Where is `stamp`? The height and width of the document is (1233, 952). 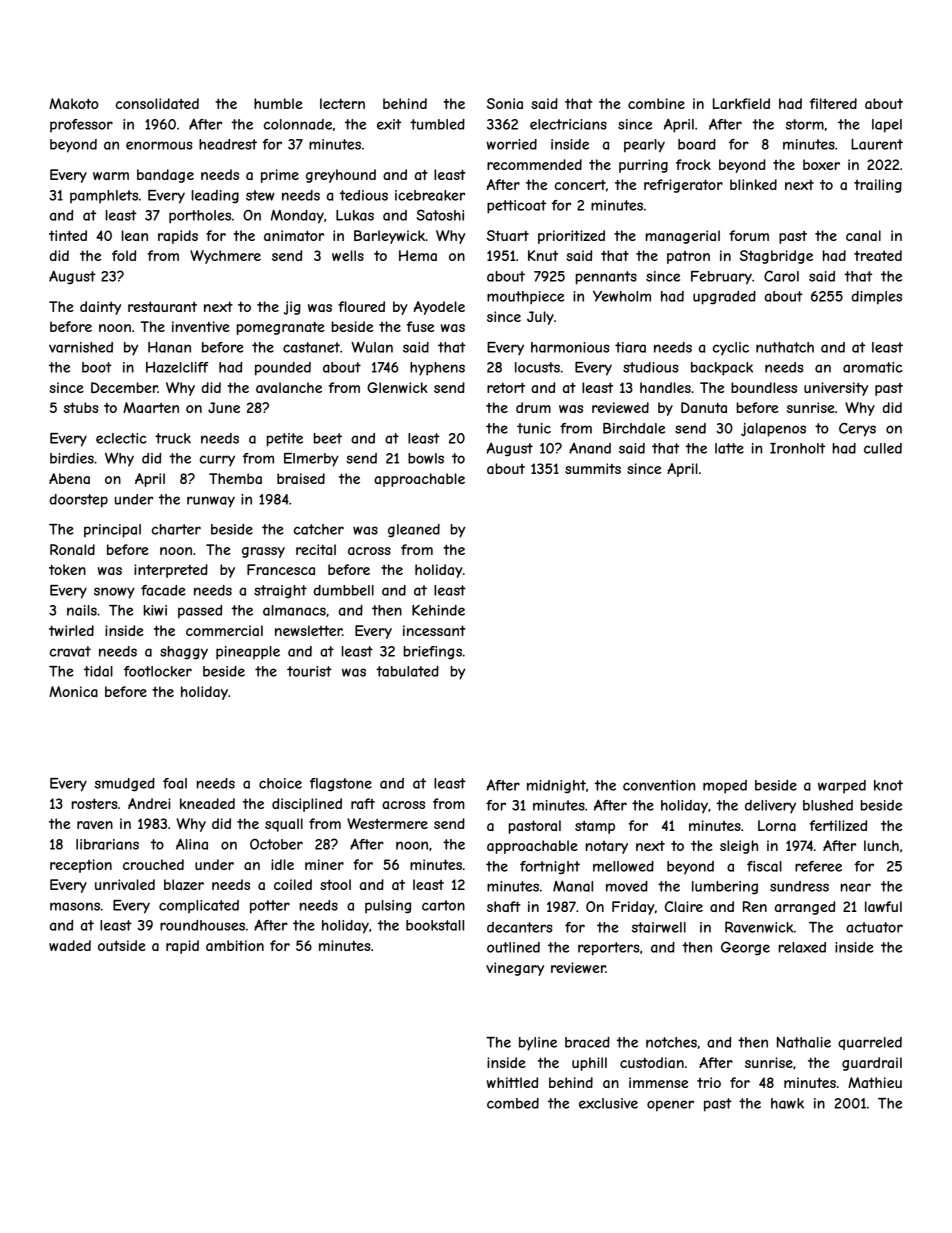
stamp is located at coordinates (595, 827).
